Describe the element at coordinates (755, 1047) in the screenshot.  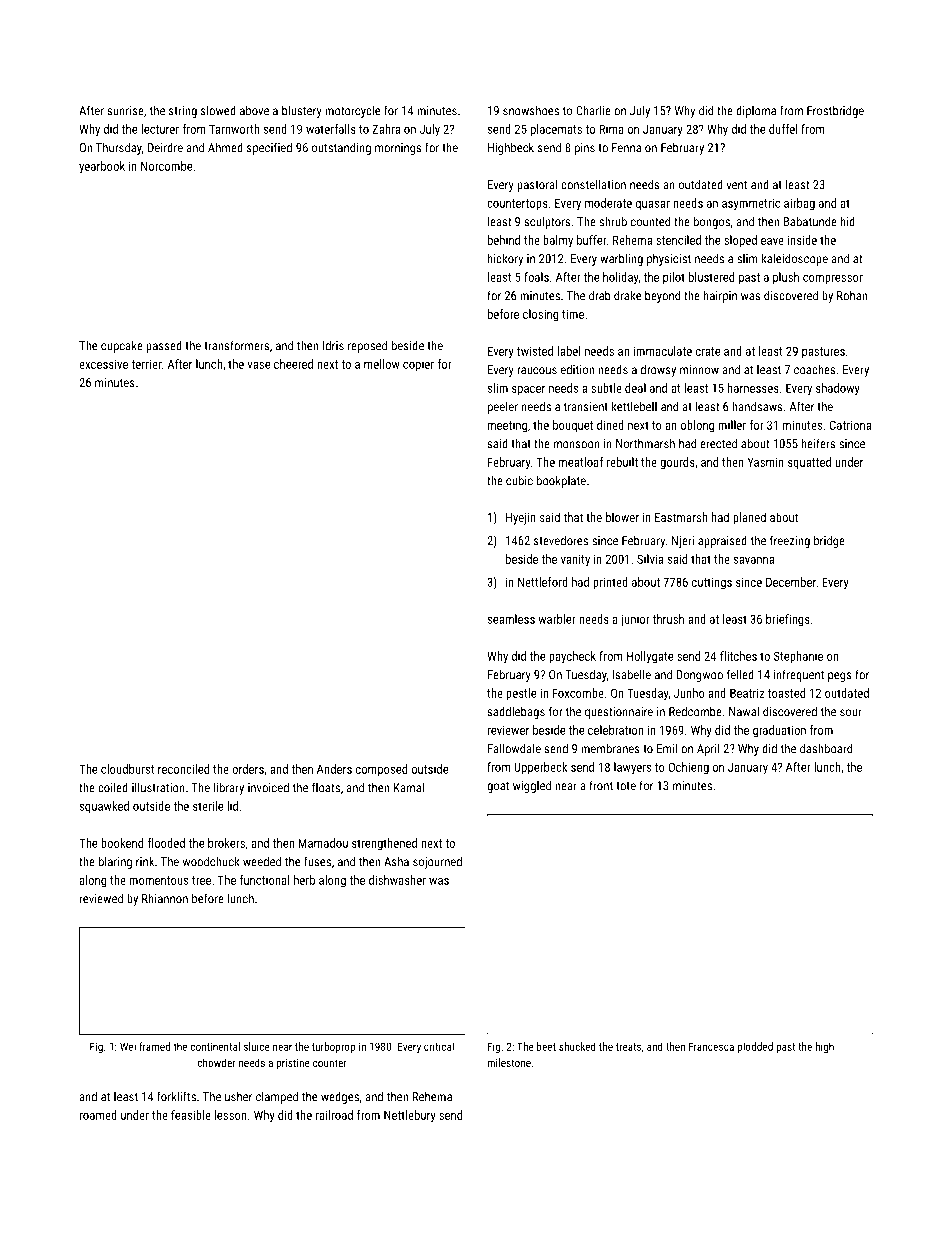
I see `plodded` at that location.
